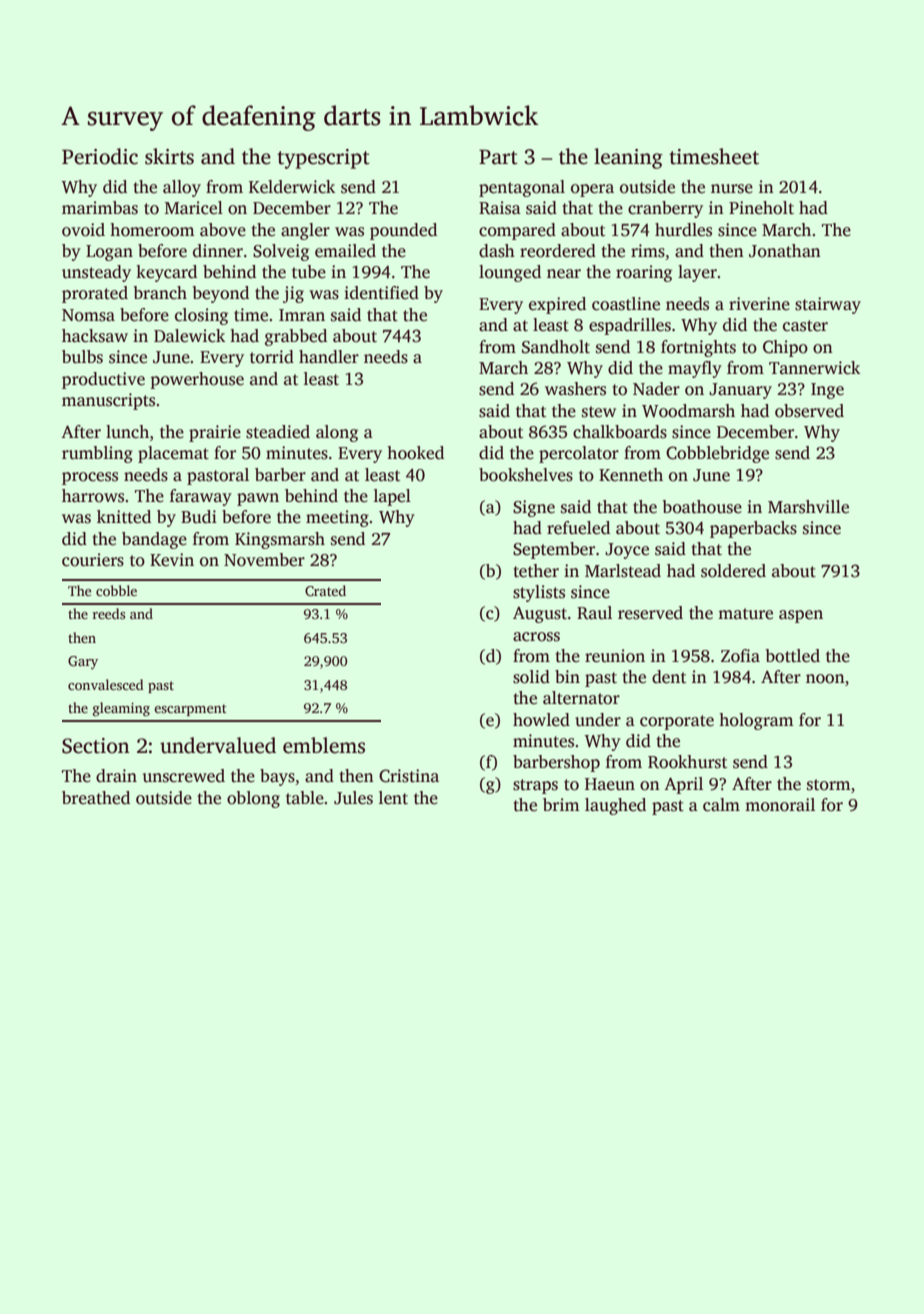 This image has height=1314, width=924. What do you see at coordinates (801, 616) in the image?
I see `aspen` at bounding box center [801, 616].
